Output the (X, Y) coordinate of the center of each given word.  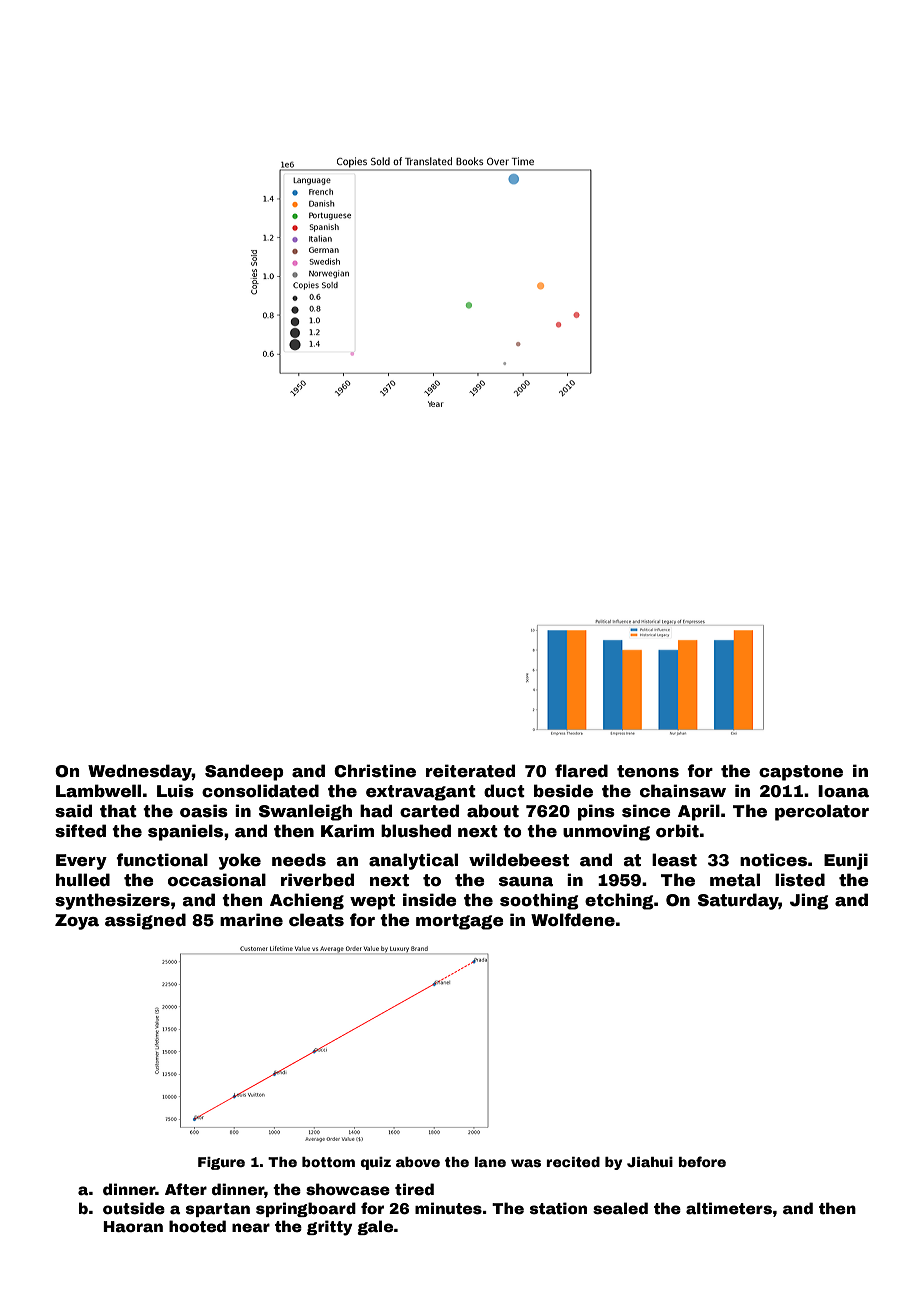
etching (619, 901)
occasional (217, 880)
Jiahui (650, 1162)
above (418, 1162)
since (646, 811)
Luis (175, 791)
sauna (526, 882)
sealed (620, 1208)
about (493, 811)
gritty (329, 1228)
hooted (197, 1226)
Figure (221, 1163)
